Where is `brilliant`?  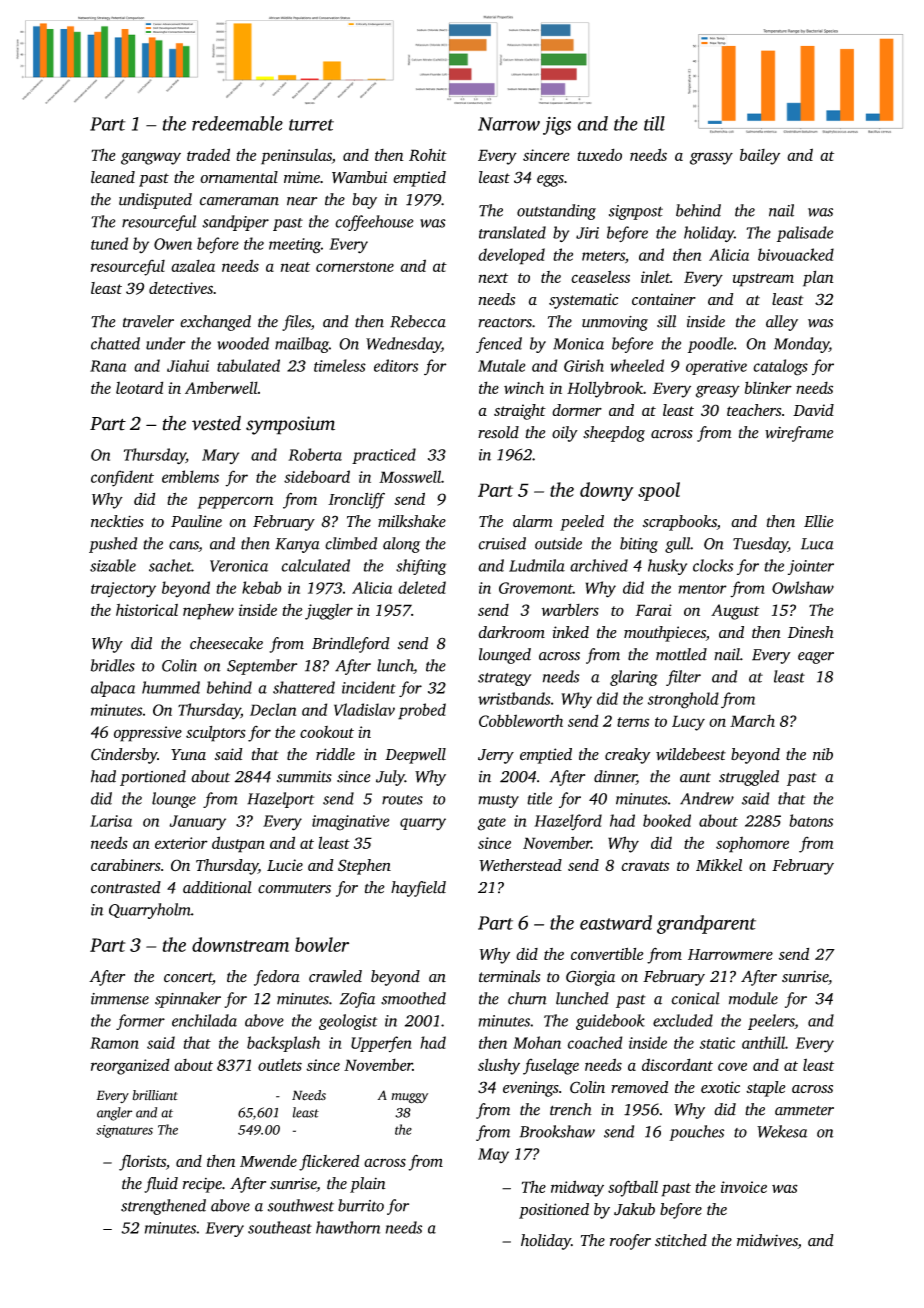 brilliant is located at coordinates (155, 1095).
